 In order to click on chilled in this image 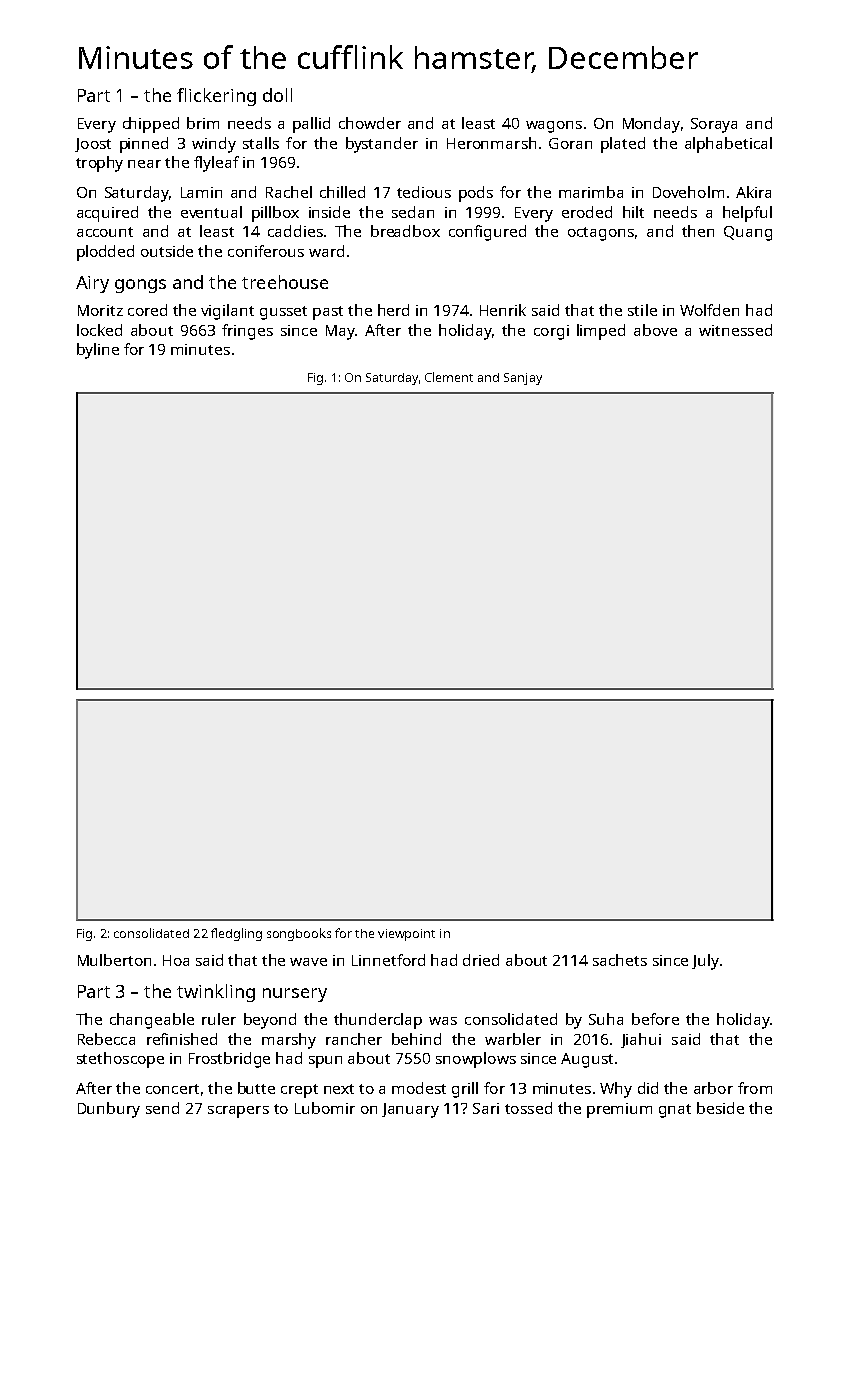, I will do `click(342, 192)`.
